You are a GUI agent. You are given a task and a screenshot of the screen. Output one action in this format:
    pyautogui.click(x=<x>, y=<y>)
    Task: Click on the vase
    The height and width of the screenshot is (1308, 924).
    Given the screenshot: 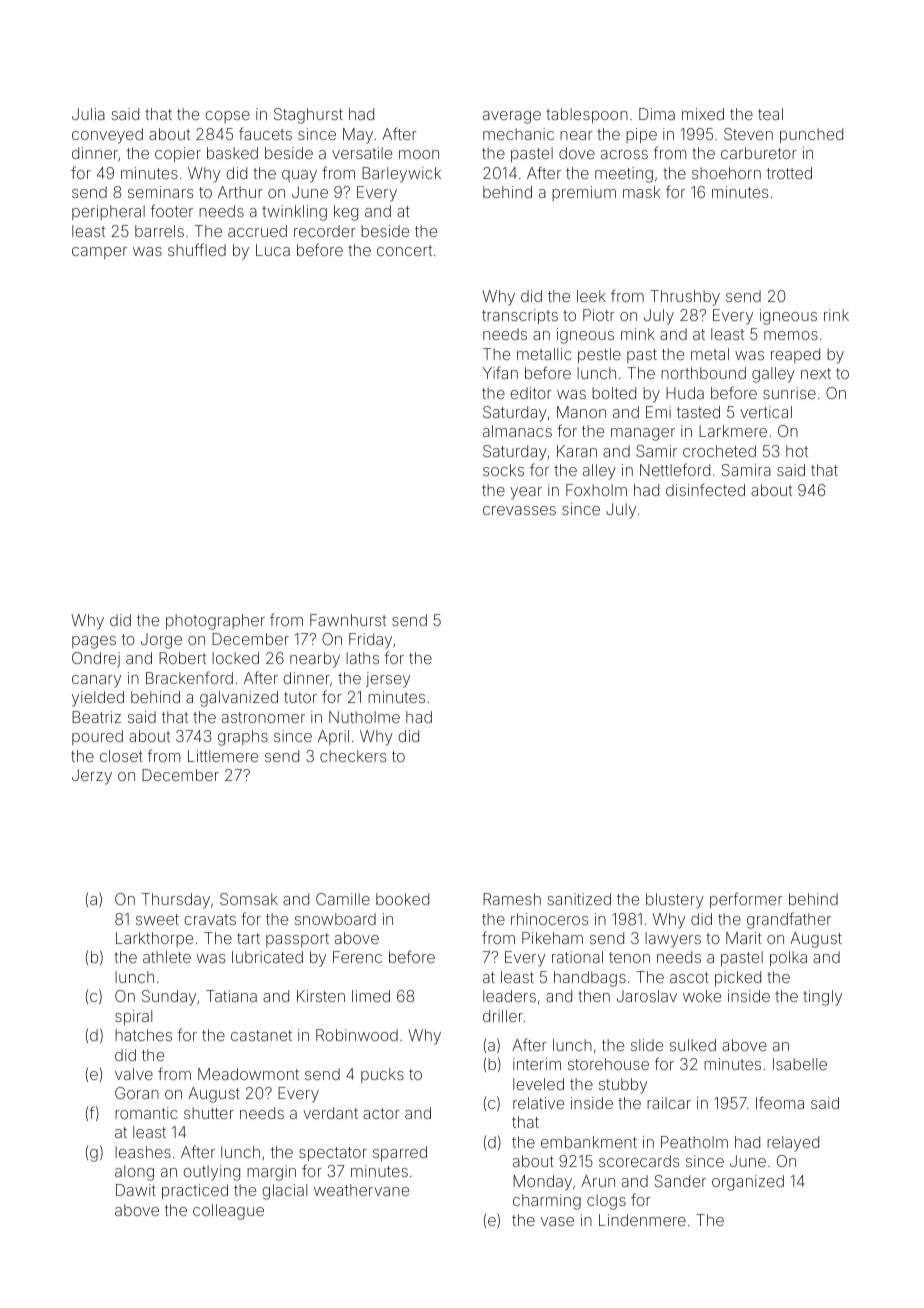 What is the action you would take?
    pyautogui.click(x=557, y=1221)
